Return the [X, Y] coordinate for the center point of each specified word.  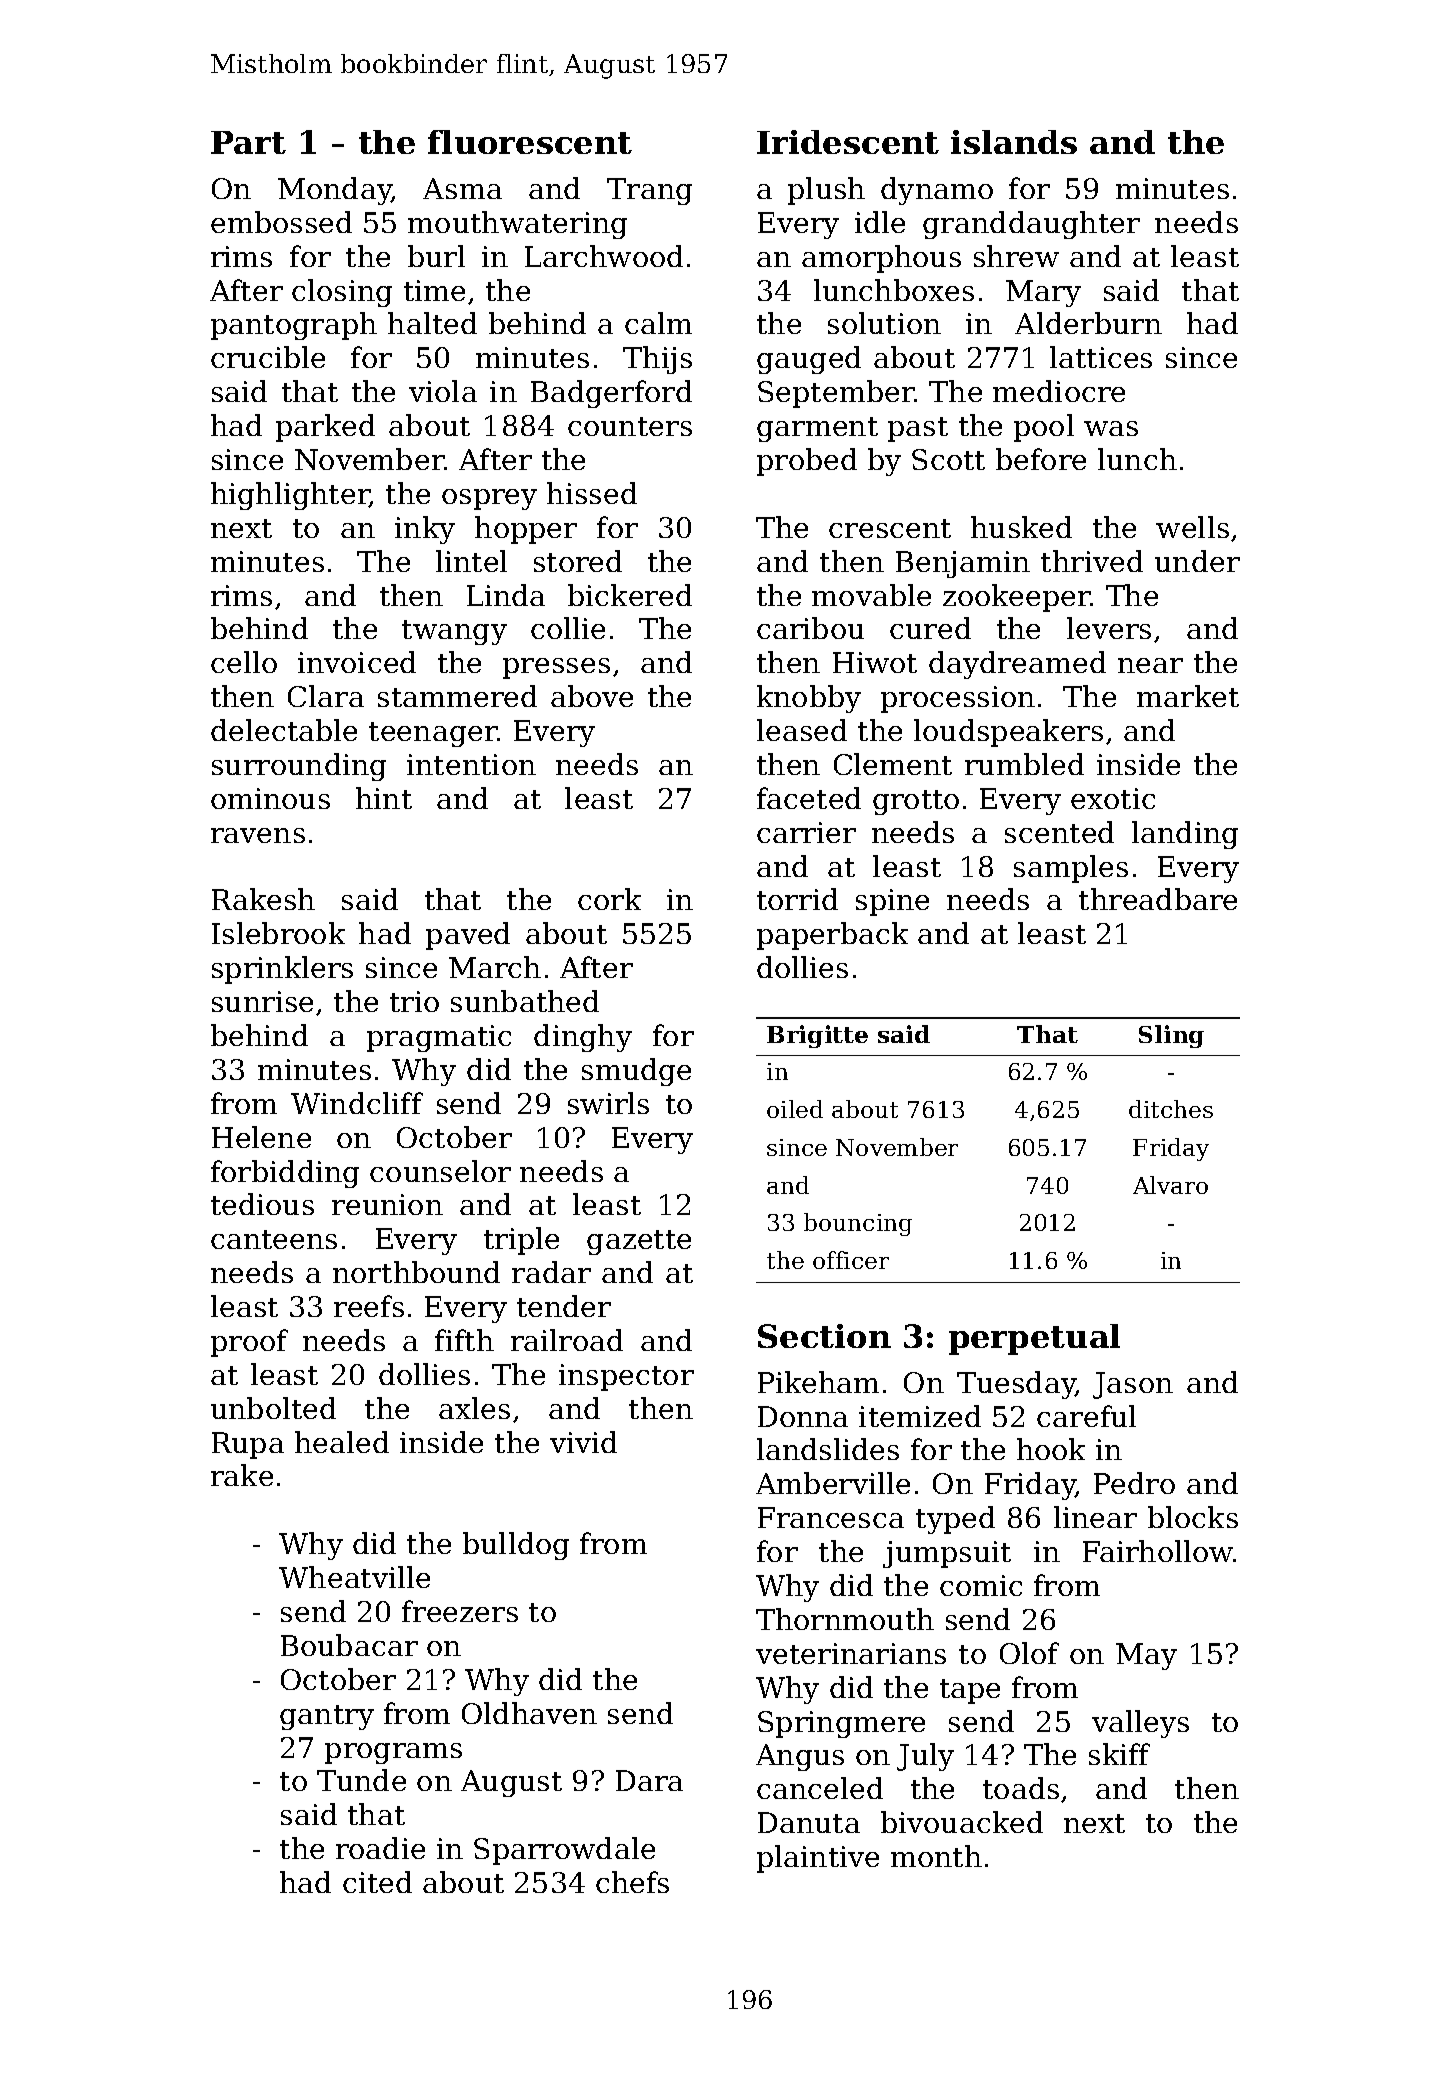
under [1197, 561]
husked [1021, 527]
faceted [809, 798]
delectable [284, 730]
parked [325, 428]
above [592, 696]
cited [377, 1882]
